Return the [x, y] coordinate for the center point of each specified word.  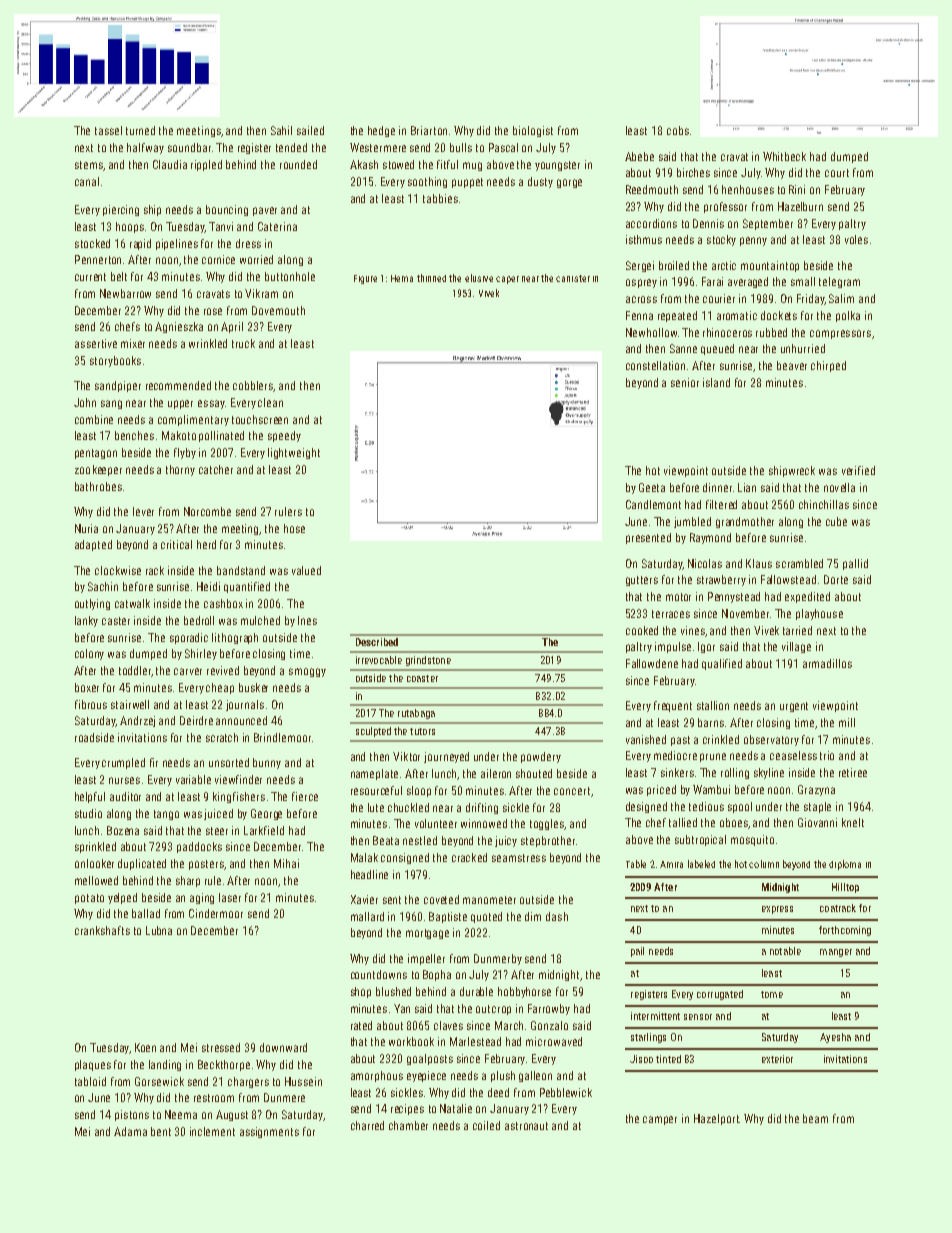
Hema [402, 278]
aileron [496, 773]
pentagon [96, 454]
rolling [735, 773]
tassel [108, 130]
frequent [673, 706]
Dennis [708, 223]
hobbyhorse [524, 992]
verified [858, 470]
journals [245, 705]
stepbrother [548, 841]
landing [165, 1065]
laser [230, 897]
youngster [557, 166]
